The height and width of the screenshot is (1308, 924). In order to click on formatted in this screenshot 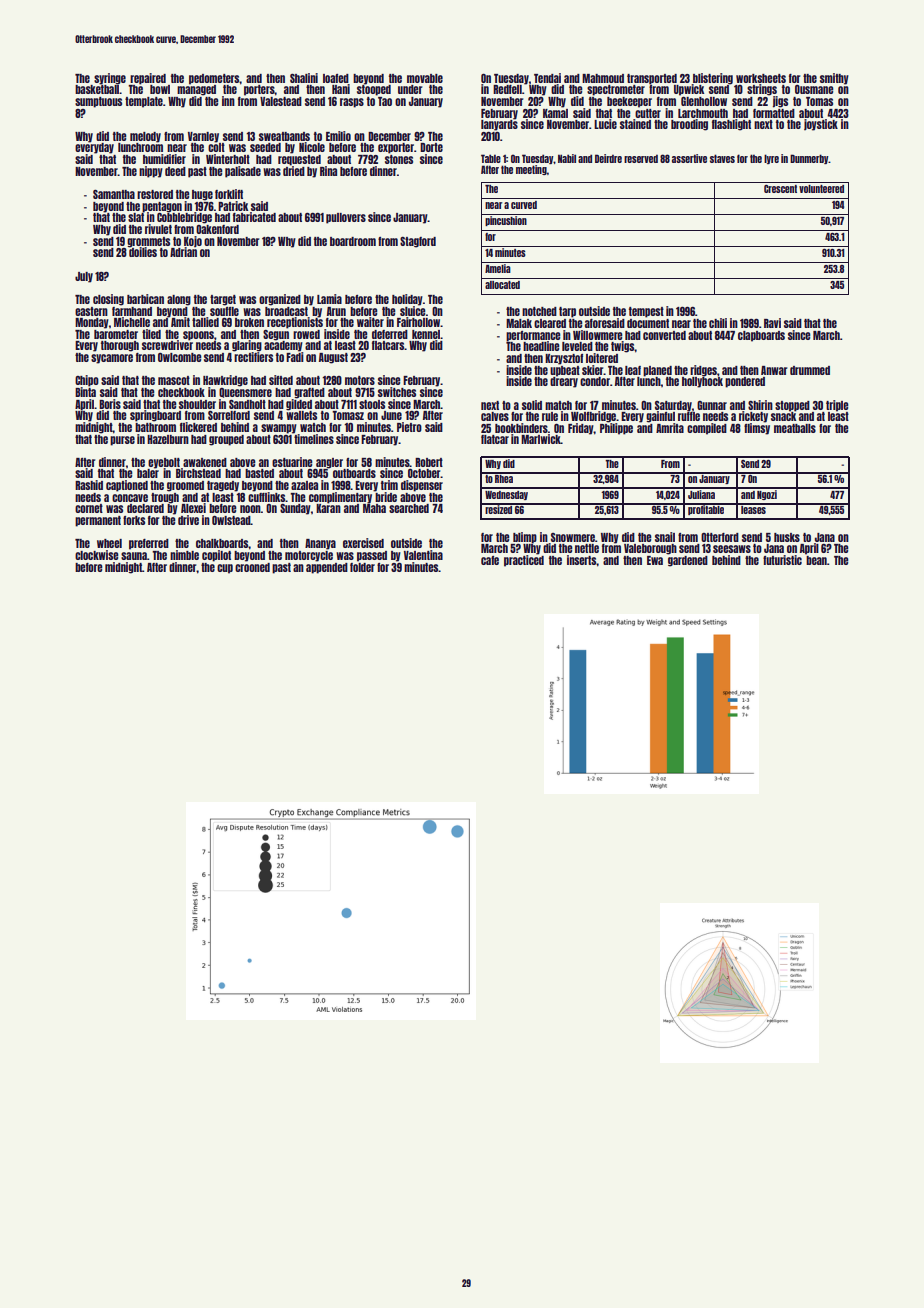, I will do `click(774, 113)`.
